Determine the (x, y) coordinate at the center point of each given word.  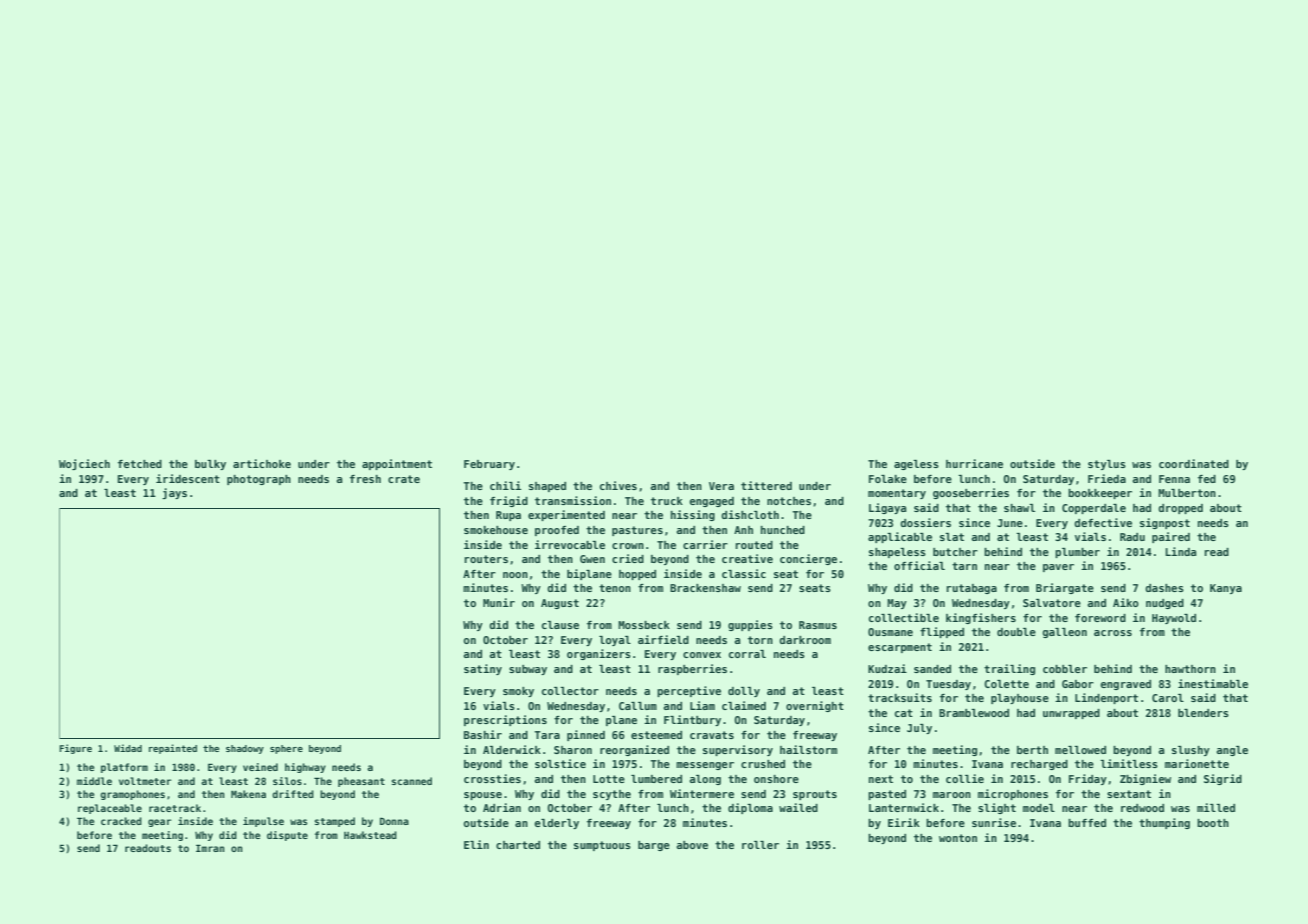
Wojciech (84, 464)
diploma (750, 808)
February (489, 465)
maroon (952, 795)
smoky (518, 692)
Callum (638, 706)
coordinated (1194, 463)
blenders (1203, 713)
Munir (499, 602)
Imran (210, 848)
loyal (615, 641)
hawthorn (1190, 669)
